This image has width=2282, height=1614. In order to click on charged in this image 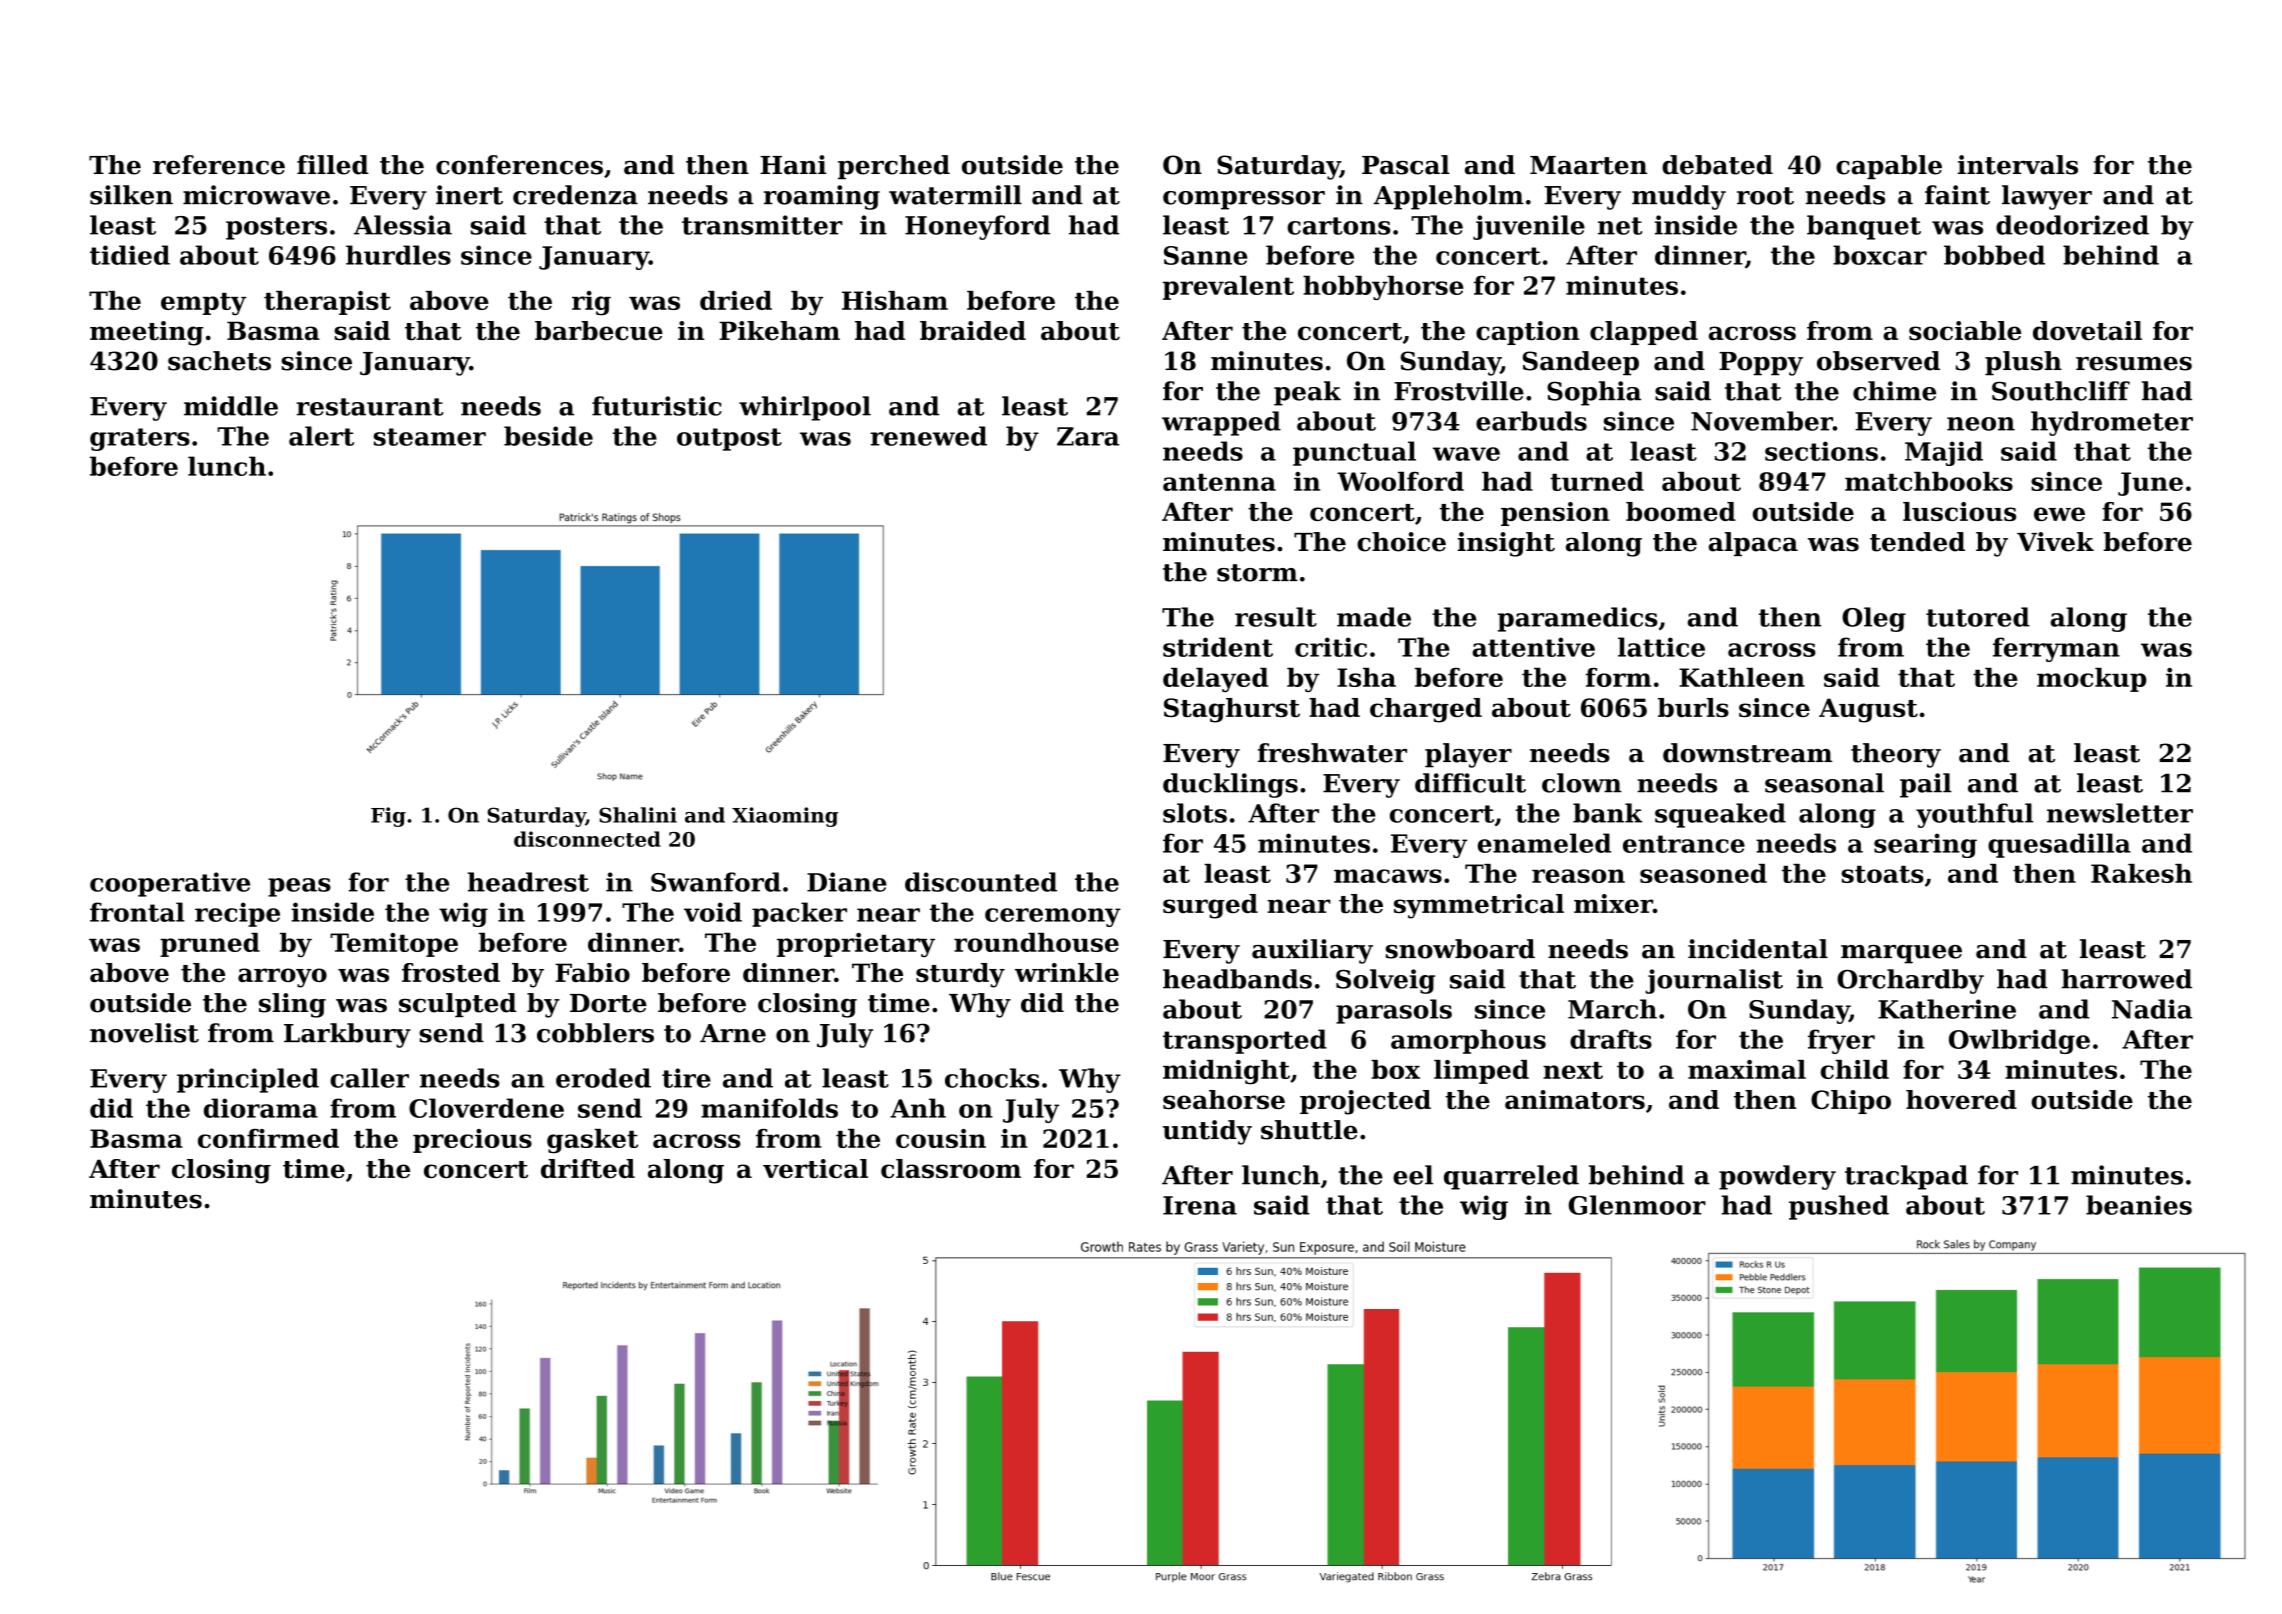, I will do `click(1426, 710)`.
